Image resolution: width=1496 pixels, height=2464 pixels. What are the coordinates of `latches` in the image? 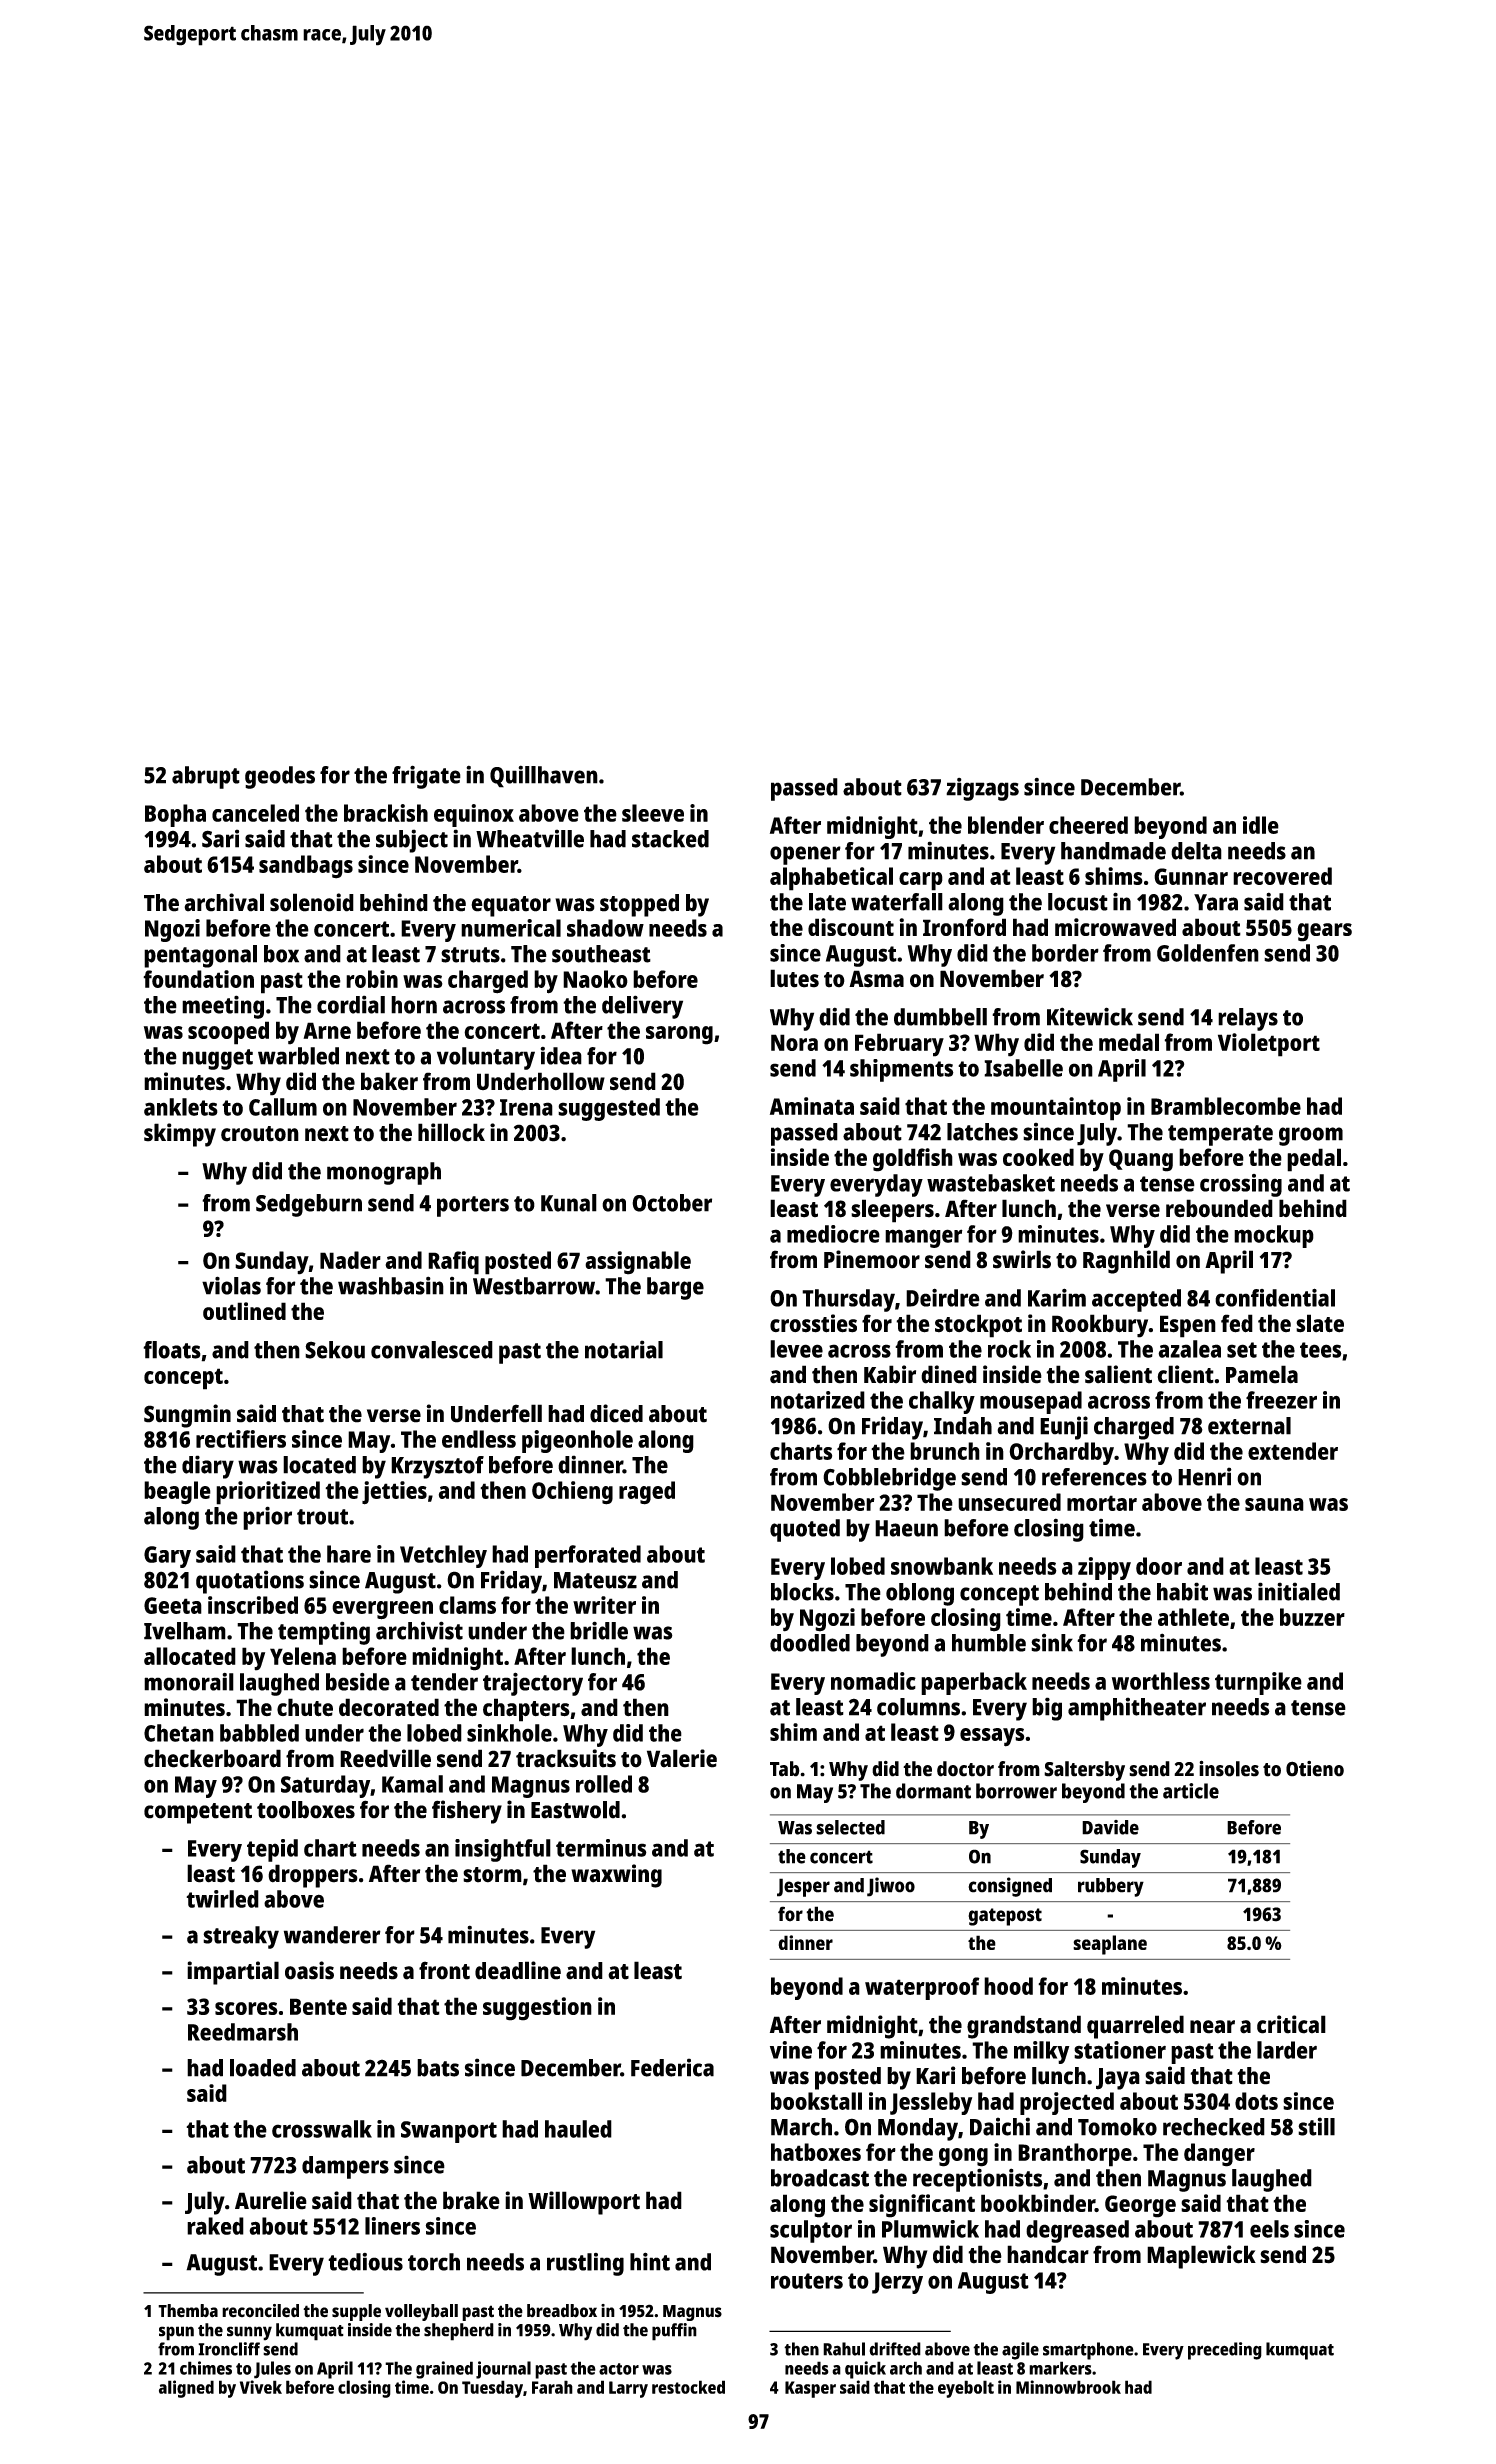 It's located at (982, 1132).
